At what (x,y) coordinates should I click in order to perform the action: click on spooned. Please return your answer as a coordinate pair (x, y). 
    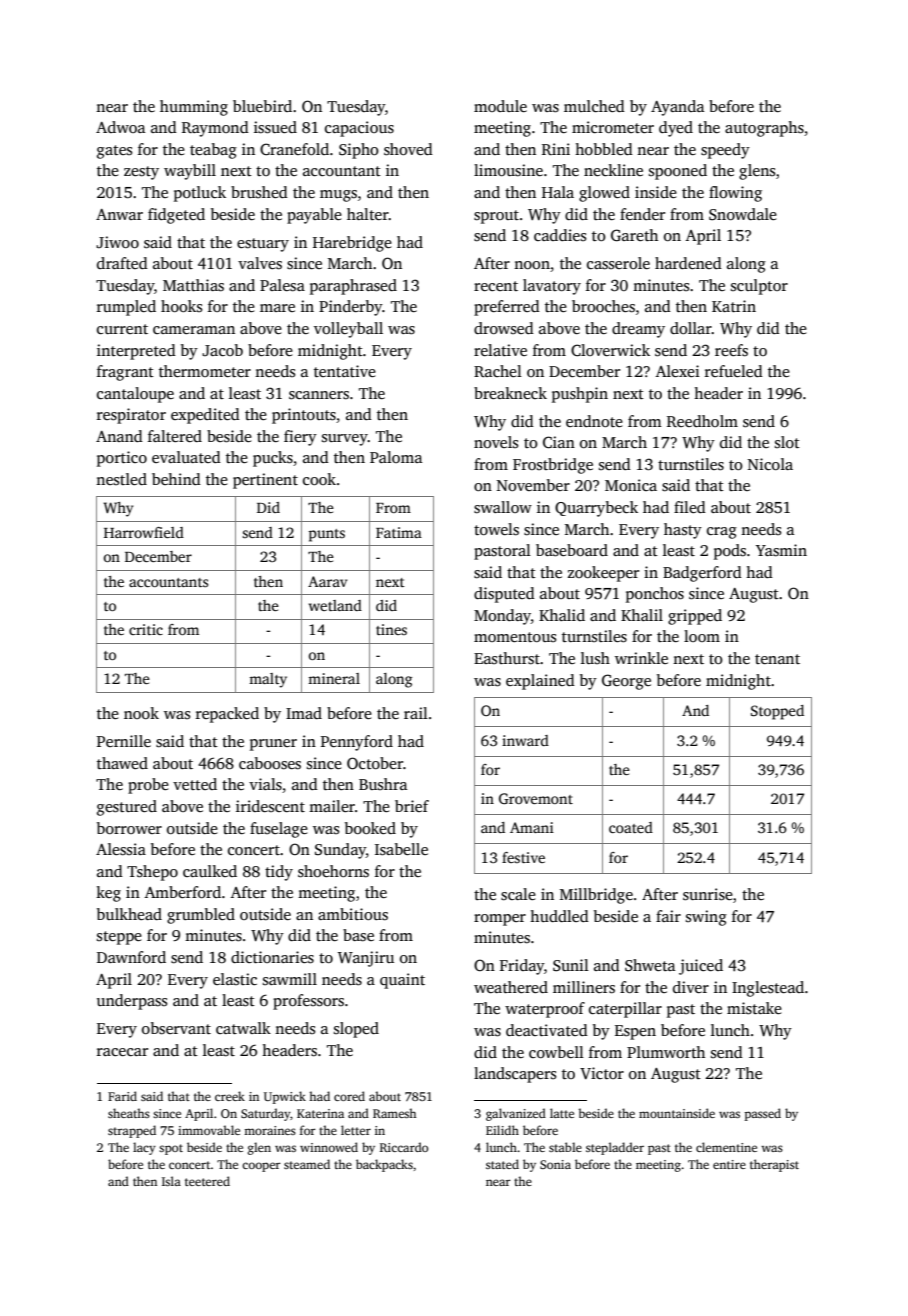
    Looking at the image, I should click on (678, 172).
